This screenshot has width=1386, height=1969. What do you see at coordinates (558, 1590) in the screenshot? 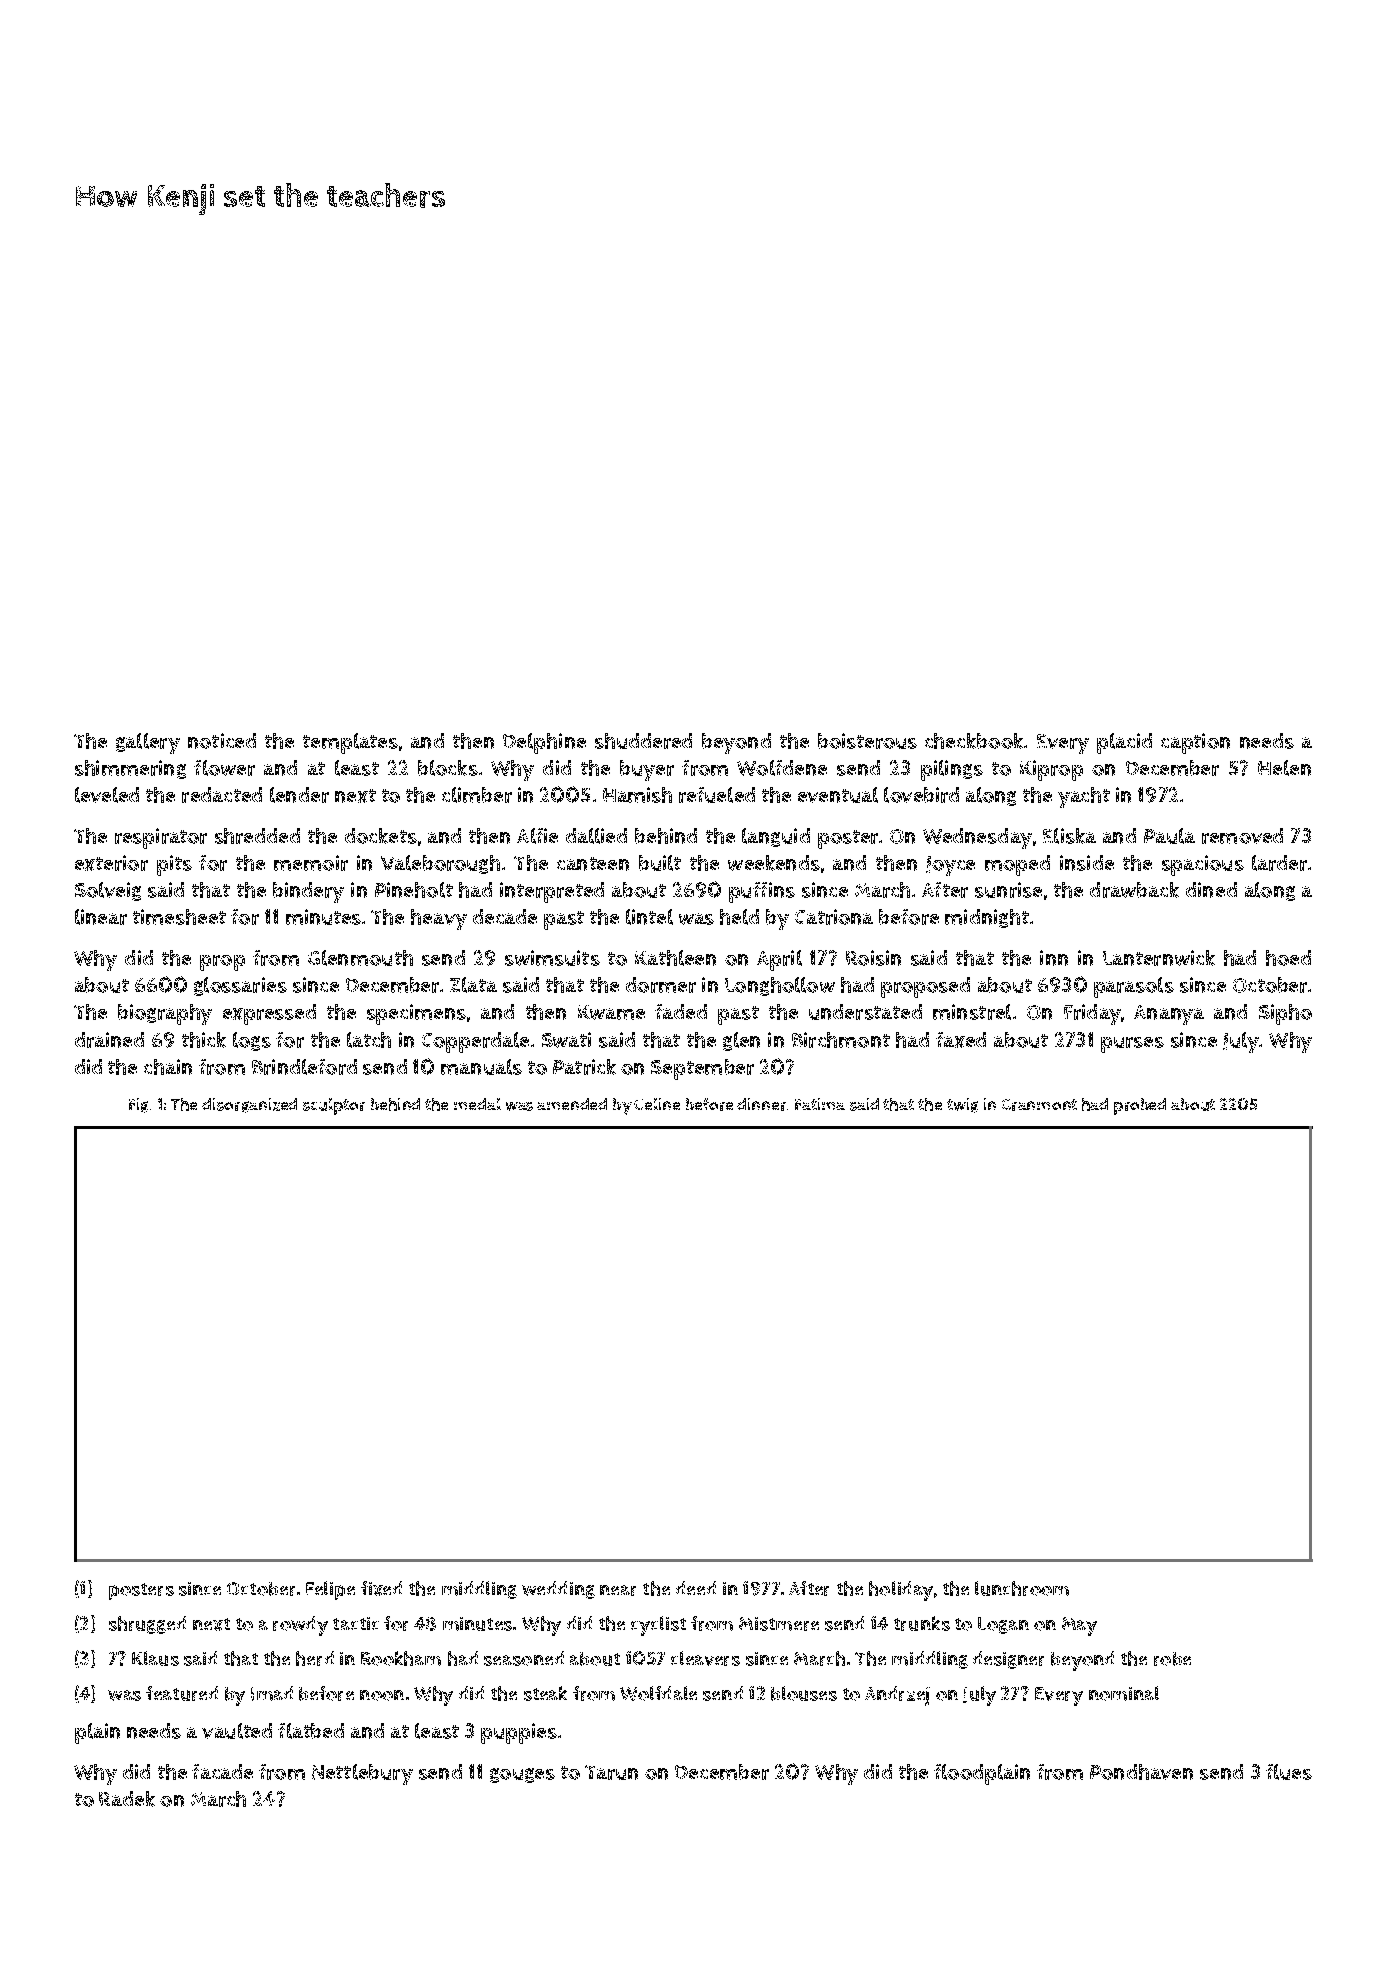
I see `wedding` at bounding box center [558, 1590].
